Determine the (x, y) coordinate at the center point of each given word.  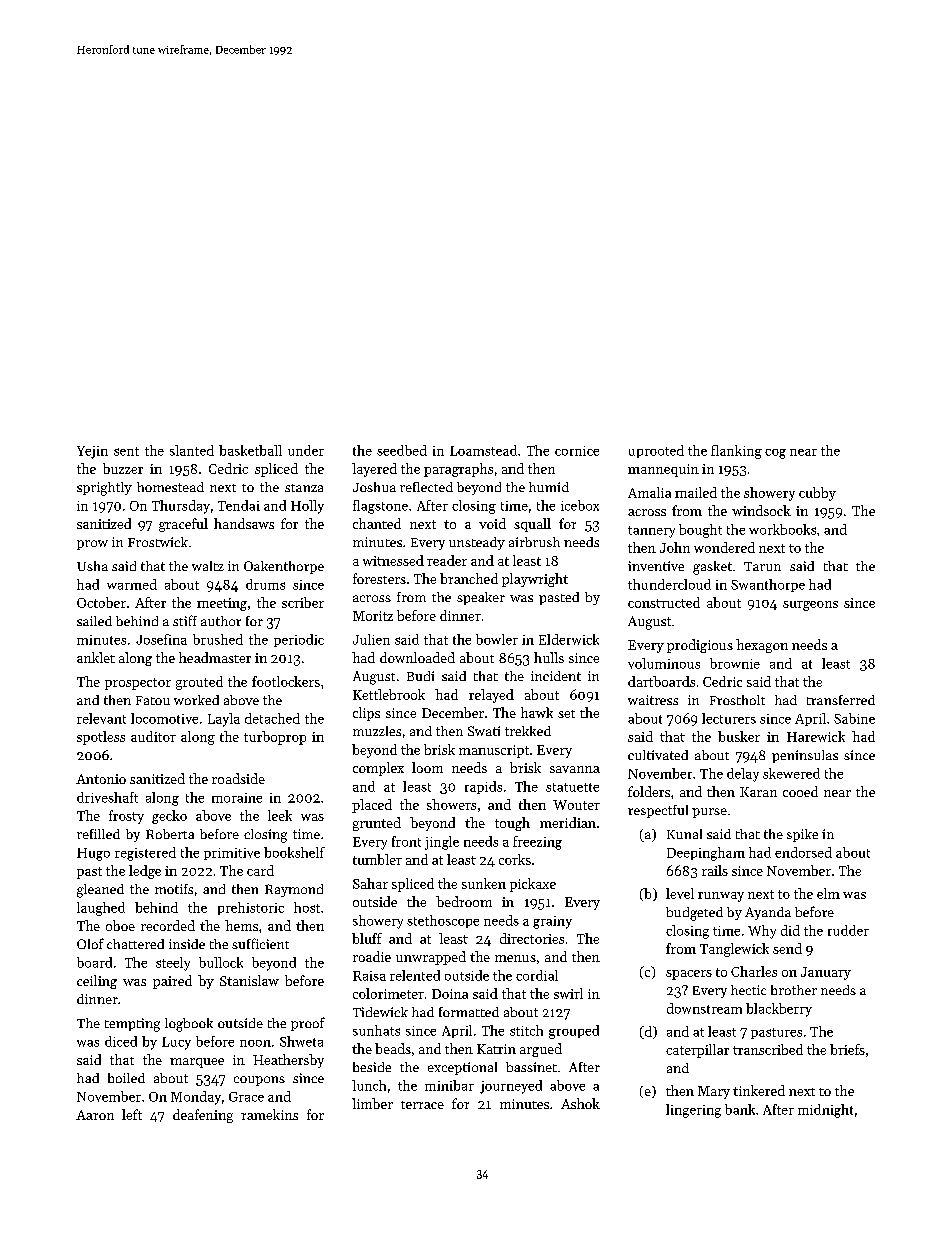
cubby (817, 494)
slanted (192, 450)
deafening (203, 1116)
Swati (484, 731)
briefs (847, 1049)
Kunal (684, 834)
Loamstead (483, 450)
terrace (422, 1105)
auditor (153, 736)
